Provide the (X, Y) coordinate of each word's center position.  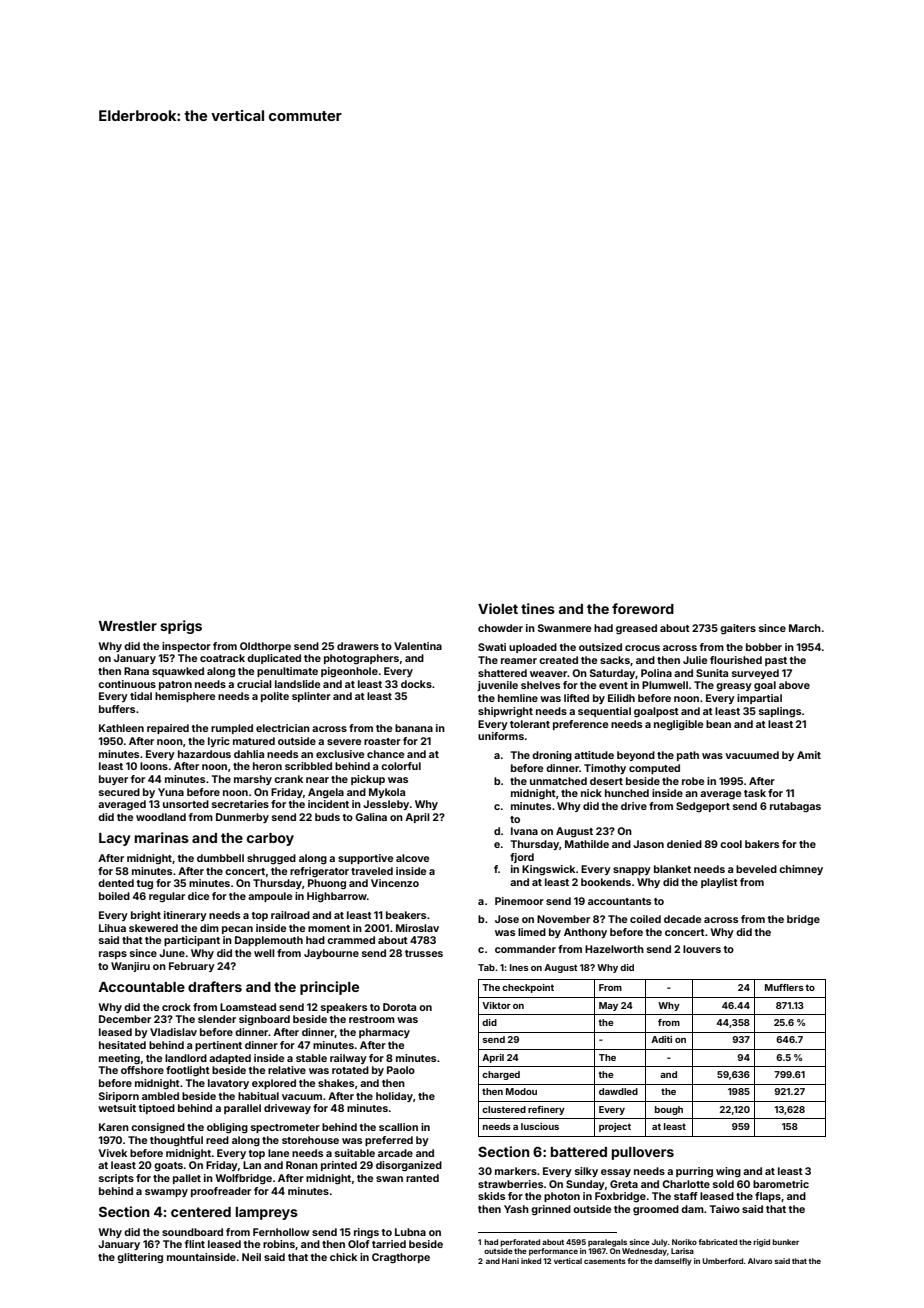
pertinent (218, 1046)
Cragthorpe (401, 1258)
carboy (270, 839)
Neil (251, 1257)
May (608, 1006)
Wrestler (127, 626)
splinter (311, 697)
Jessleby (386, 805)
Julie (695, 660)
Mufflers (784, 987)
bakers (762, 844)
